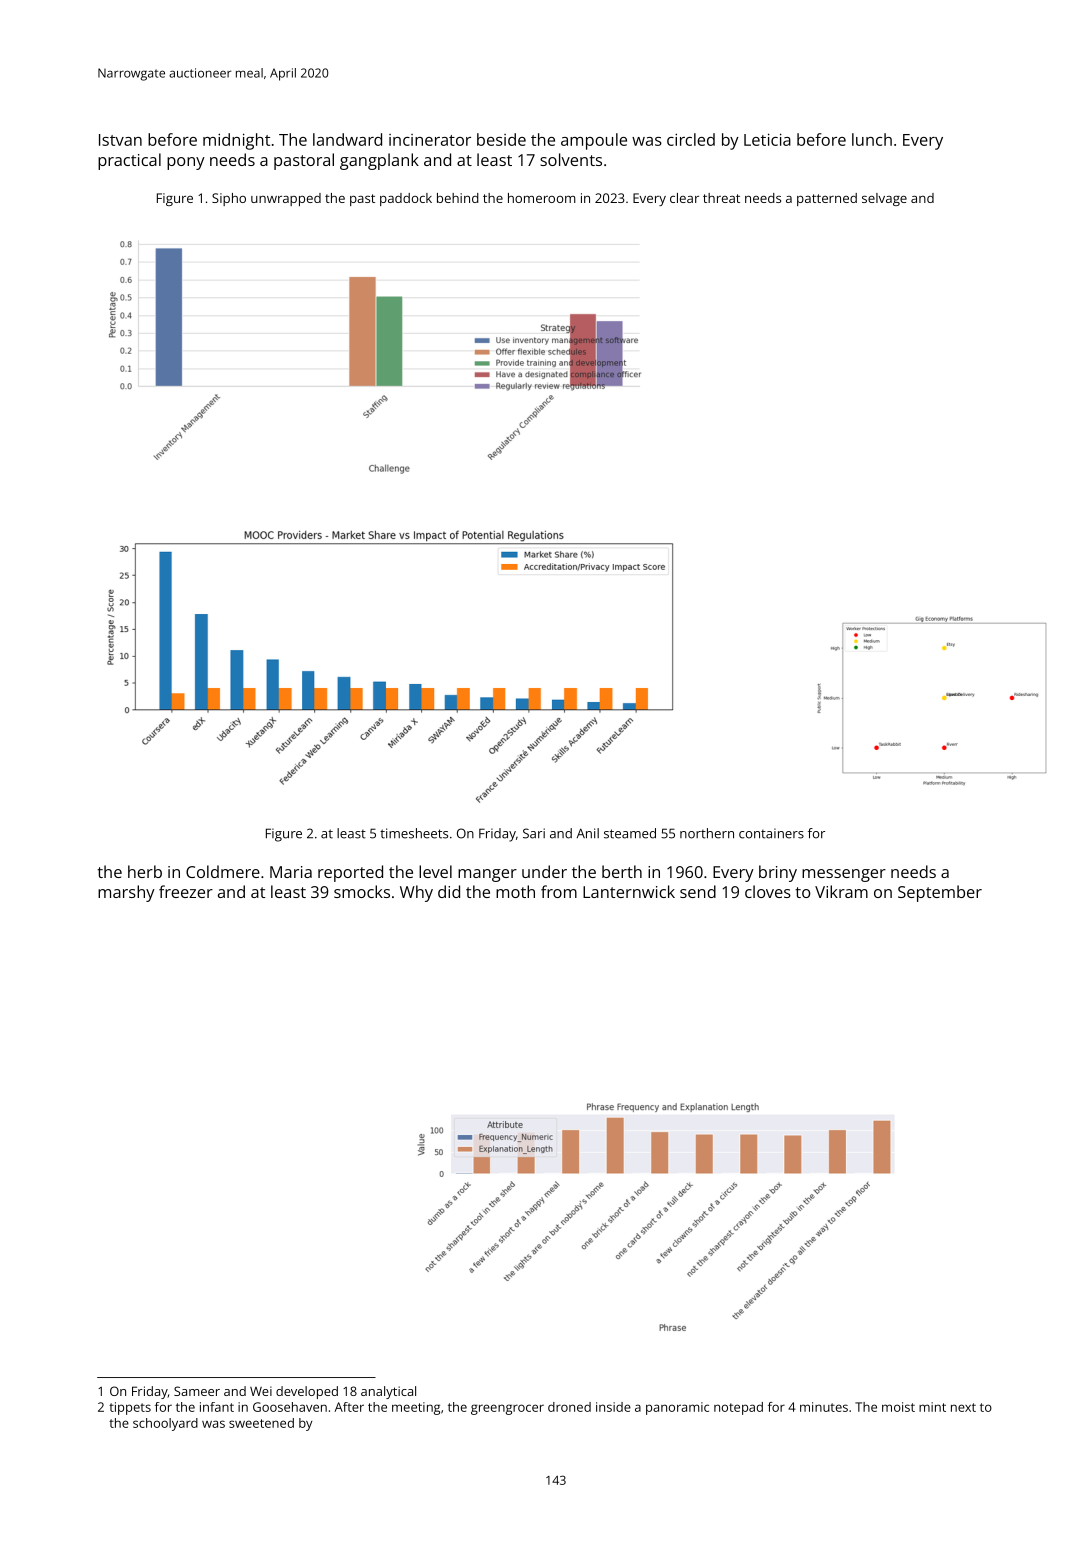  I want to click on panoramic, so click(677, 1408).
